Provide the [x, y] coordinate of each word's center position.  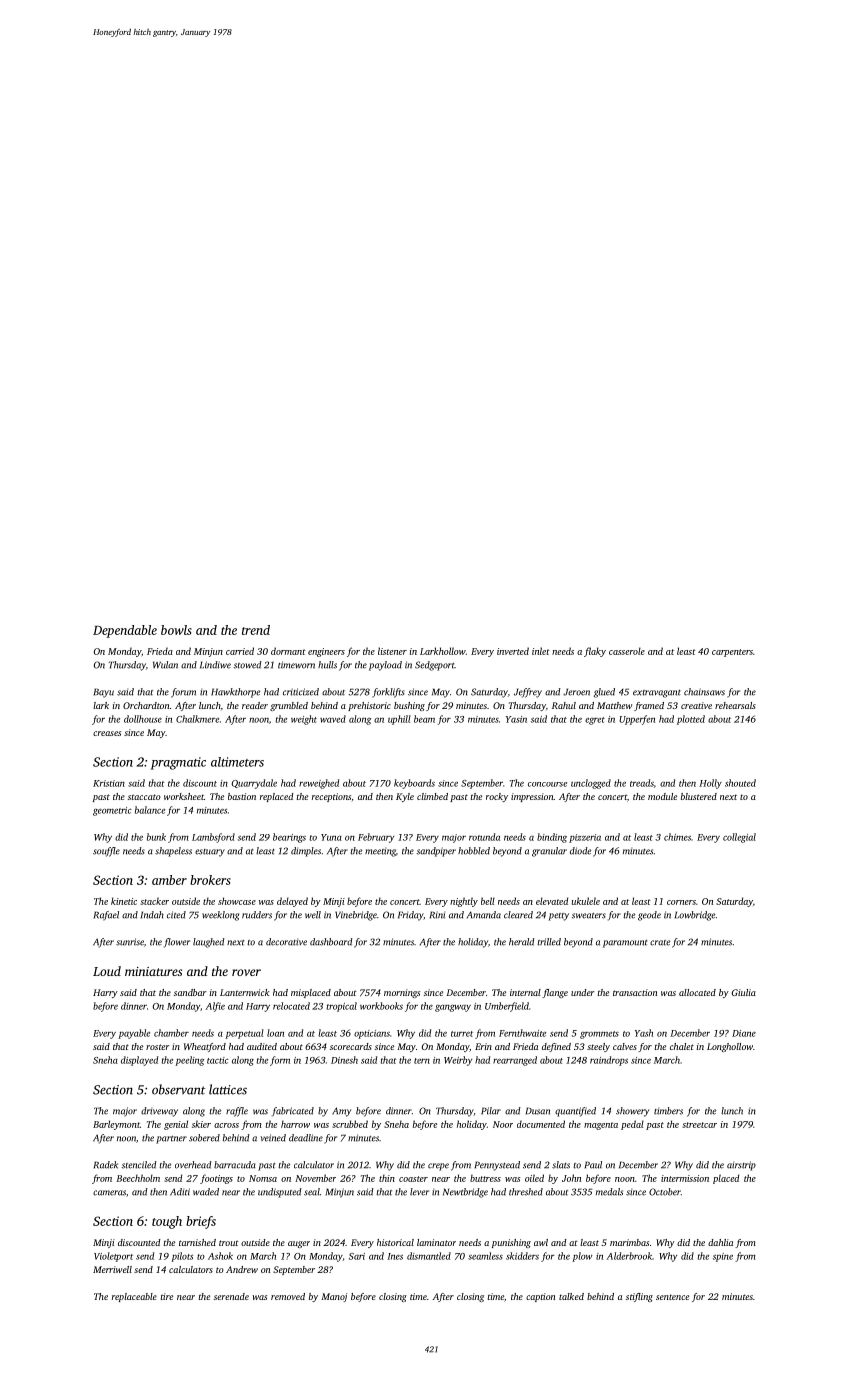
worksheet [184, 796]
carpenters [732, 653]
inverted [513, 651]
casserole [627, 651]
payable [134, 1034]
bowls [176, 630]
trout [229, 1243]
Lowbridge [695, 916]
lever [419, 1192]
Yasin [516, 719]
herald [522, 942]
